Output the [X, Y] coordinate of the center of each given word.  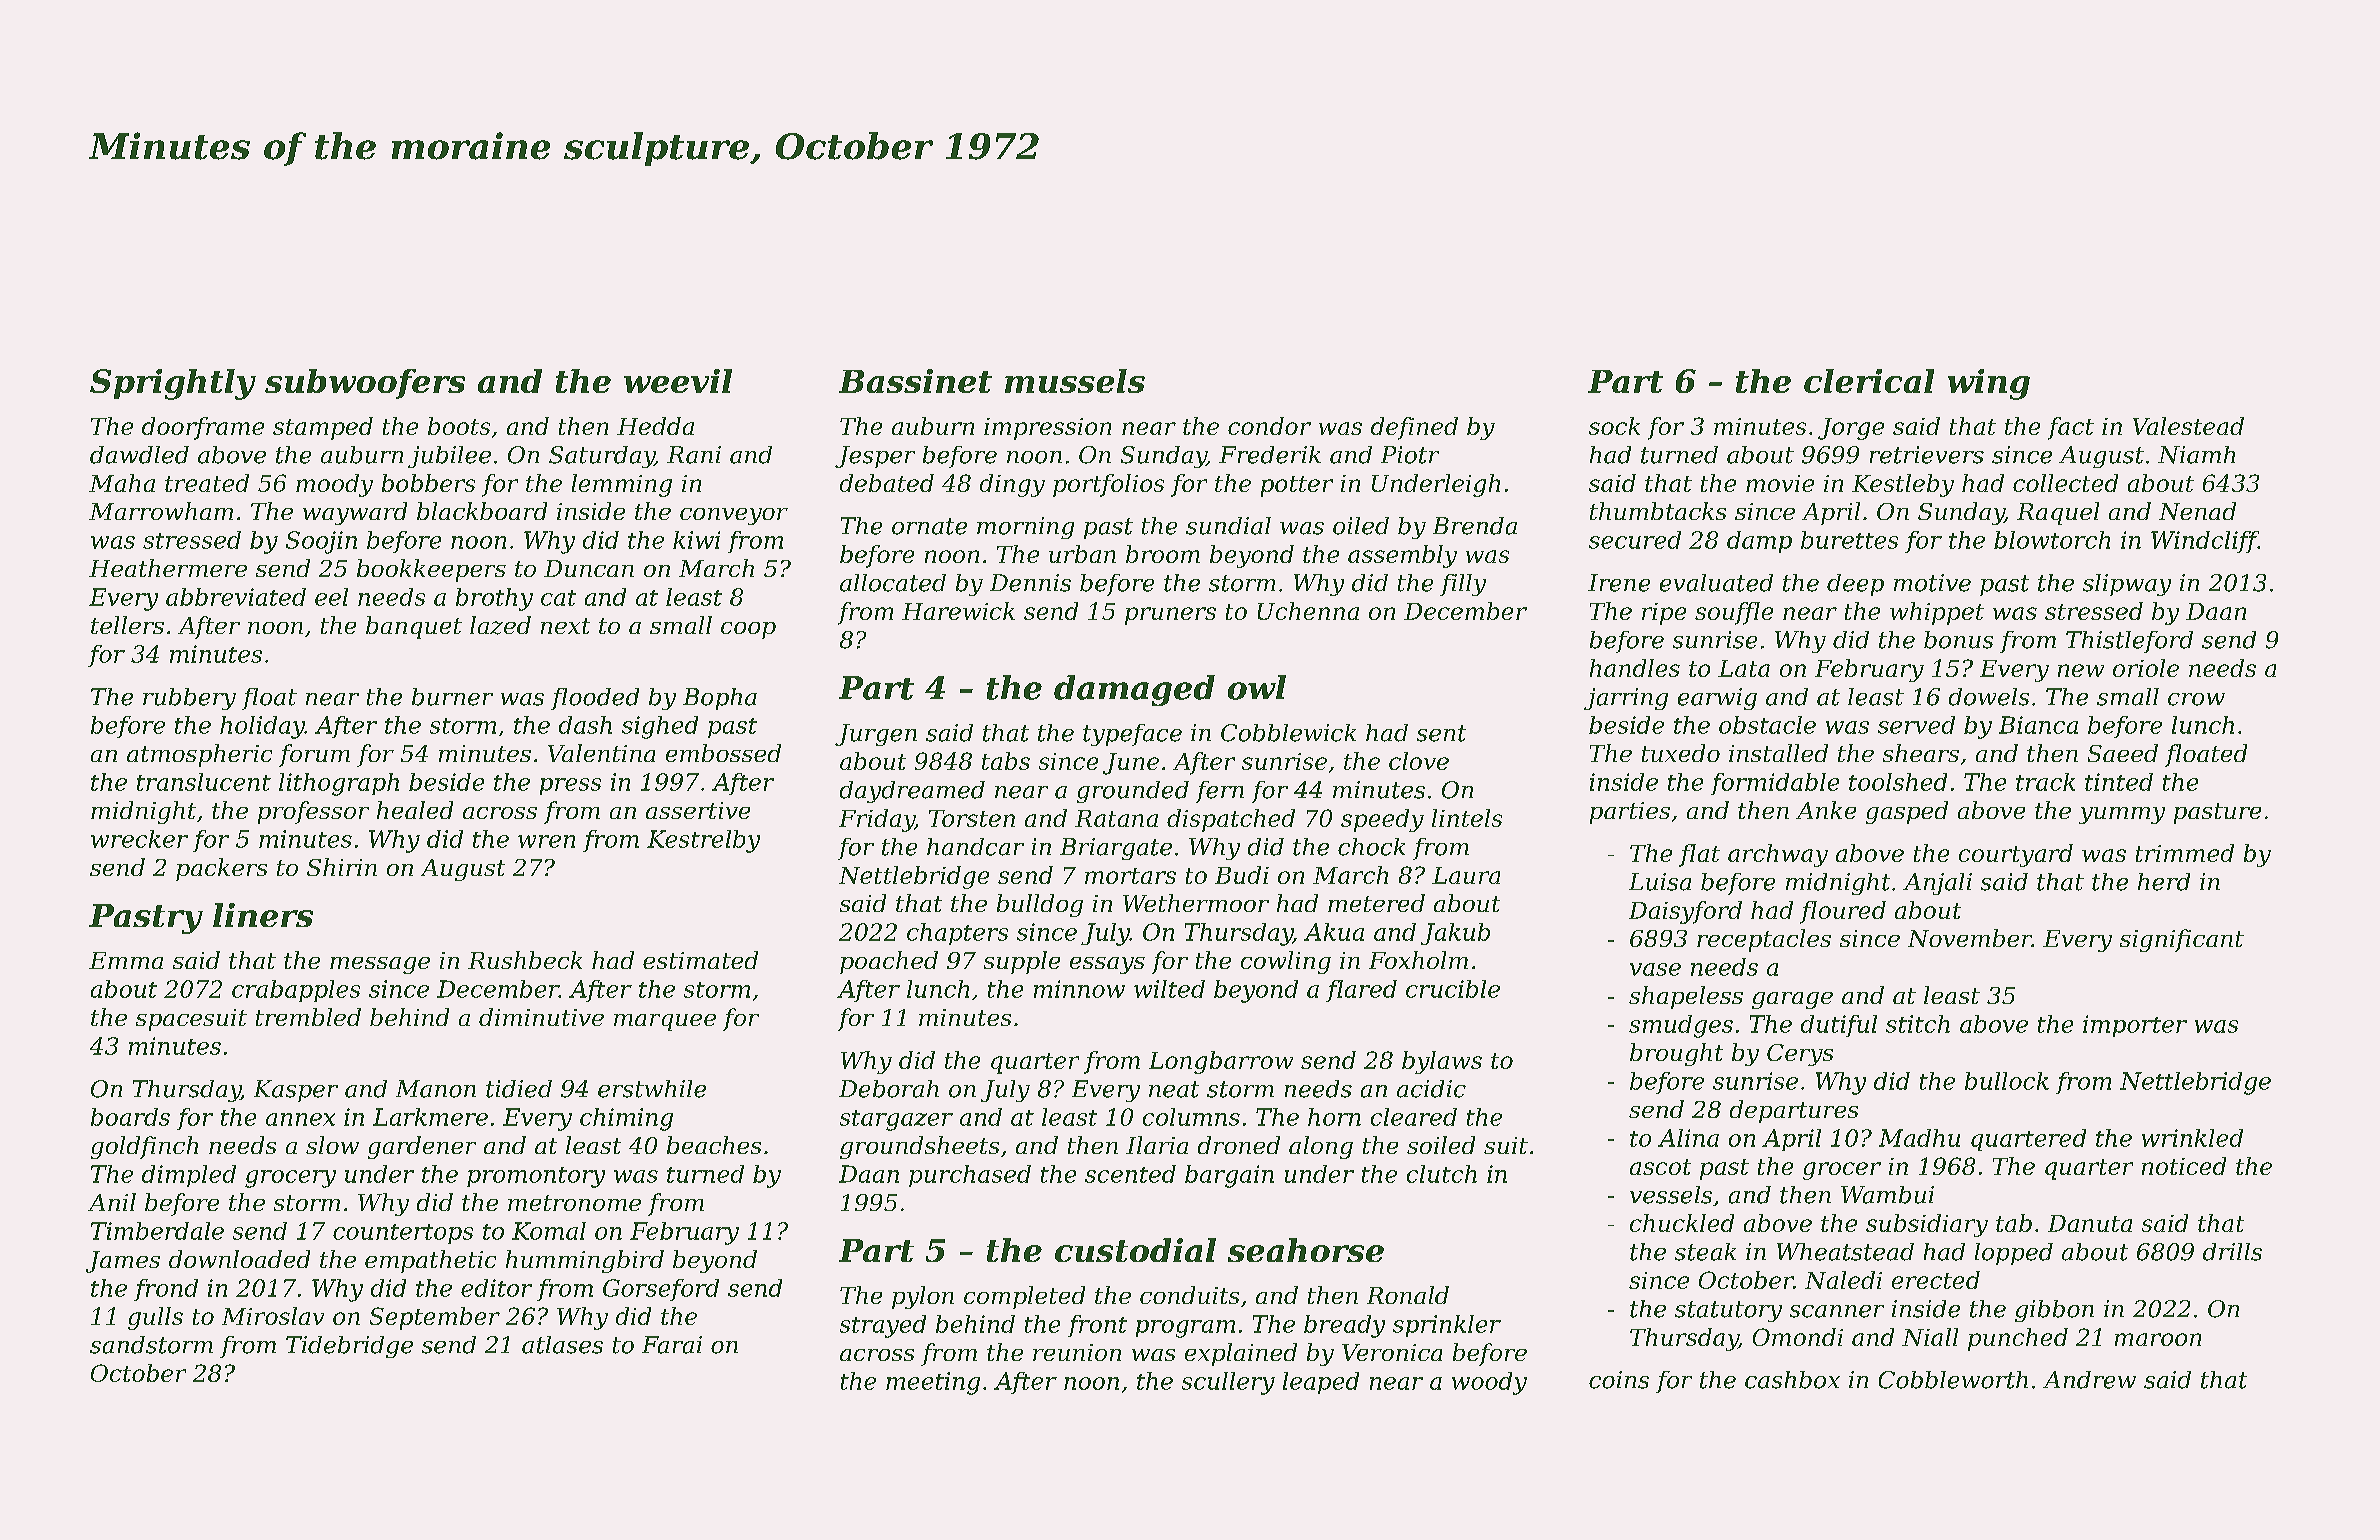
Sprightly [173, 384]
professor [313, 812]
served [1916, 725]
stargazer [896, 1120]
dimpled [189, 1176]
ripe [1664, 614]
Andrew [2089, 1380]
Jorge [1851, 429]
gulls [155, 1318]
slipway [2127, 585]
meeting [933, 1383]
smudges [1681, 1026]
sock [1614, 426]
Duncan [589, 568]
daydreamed [912, 792]
